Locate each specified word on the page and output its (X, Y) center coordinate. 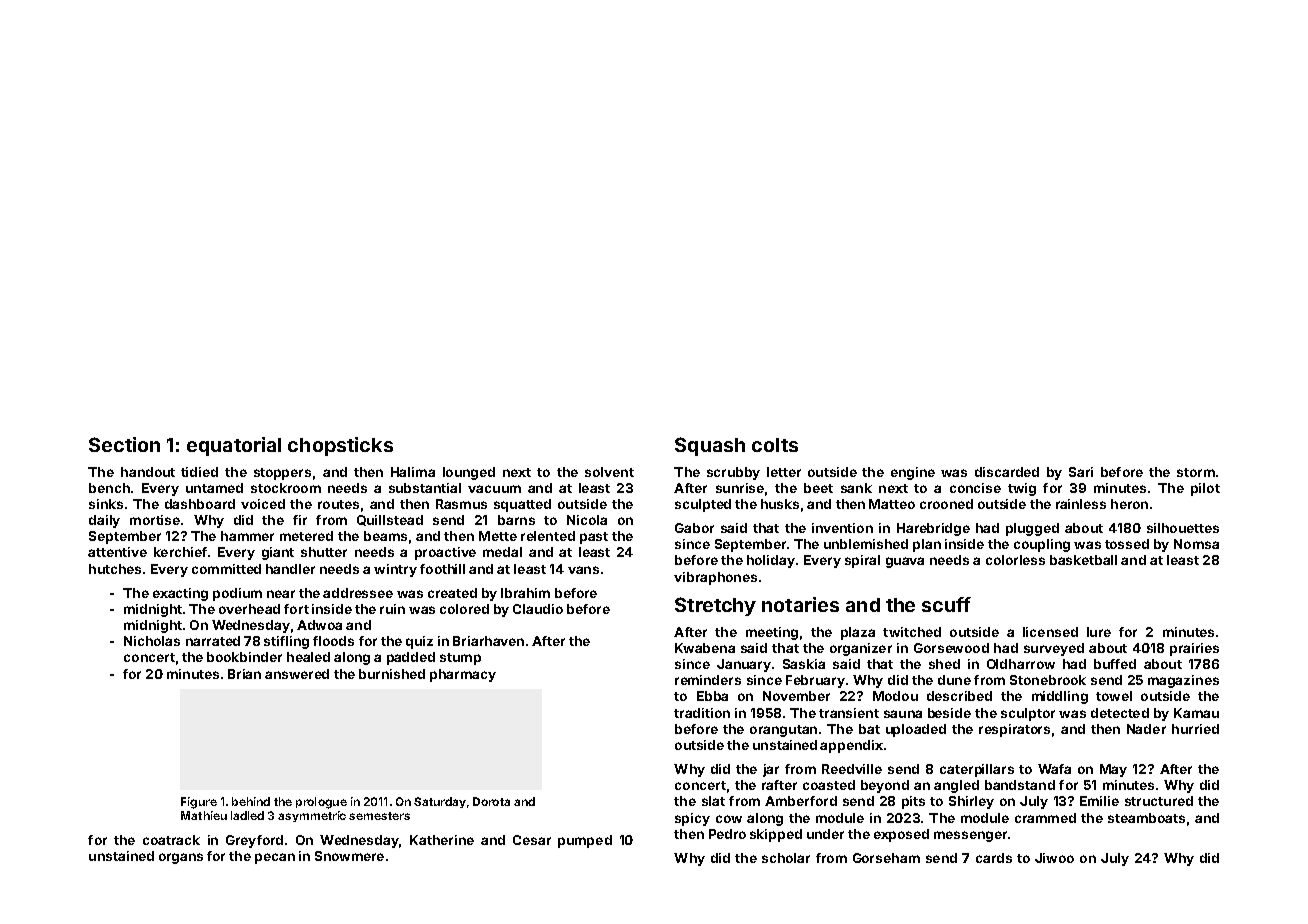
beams (385, 536)
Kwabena (705, 648)
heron (1129, 504)
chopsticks (340, 446)
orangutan (783, 731)
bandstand (1020, 785)
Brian (244, 674)
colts (775, 445)
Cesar (532, 840)
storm (1196, 472)
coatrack (171, 840)
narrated (213, 641)
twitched (912, 632)
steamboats (1146, 818)
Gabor (694, 528)
